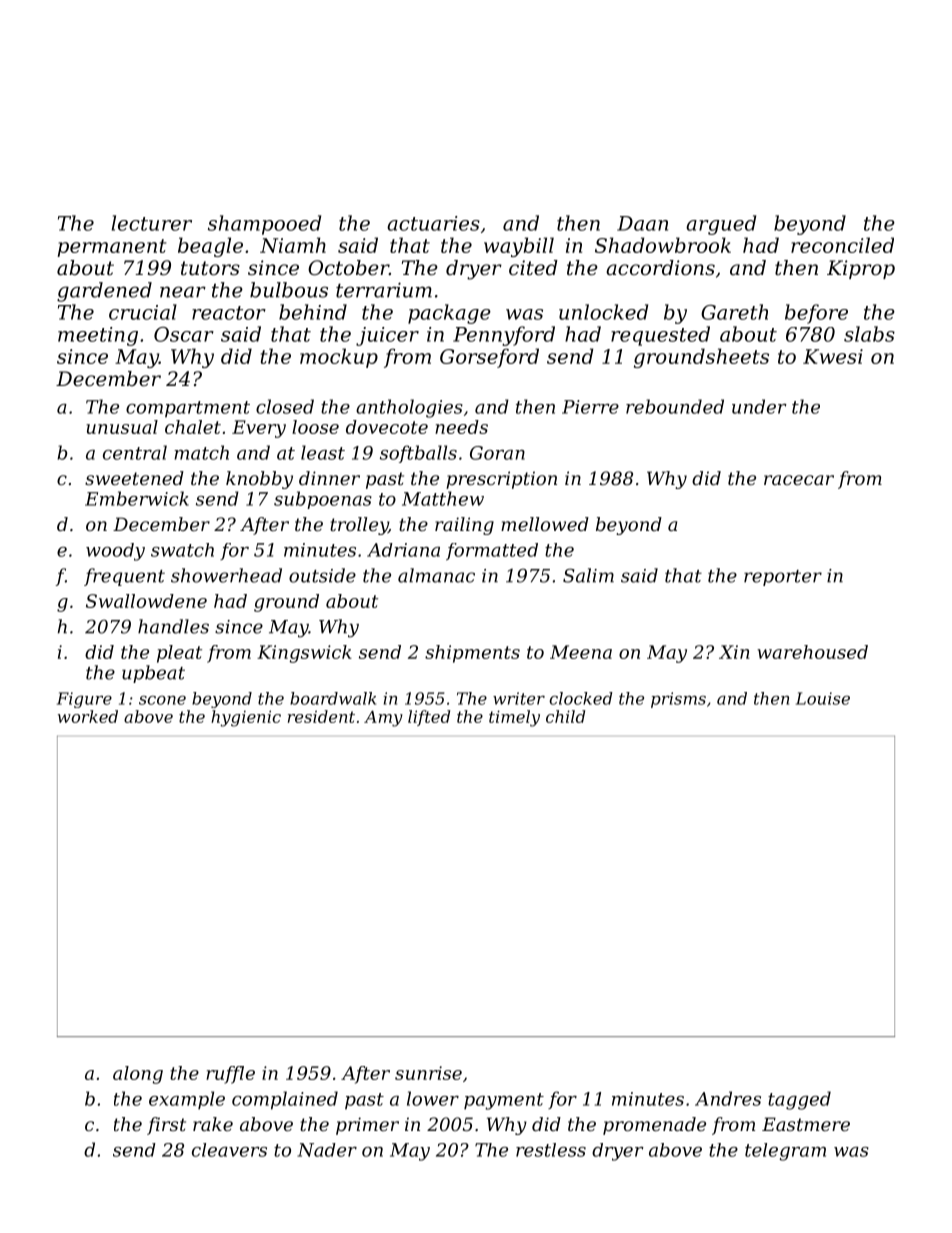  I want to click on prisms, so click(678, 700).
